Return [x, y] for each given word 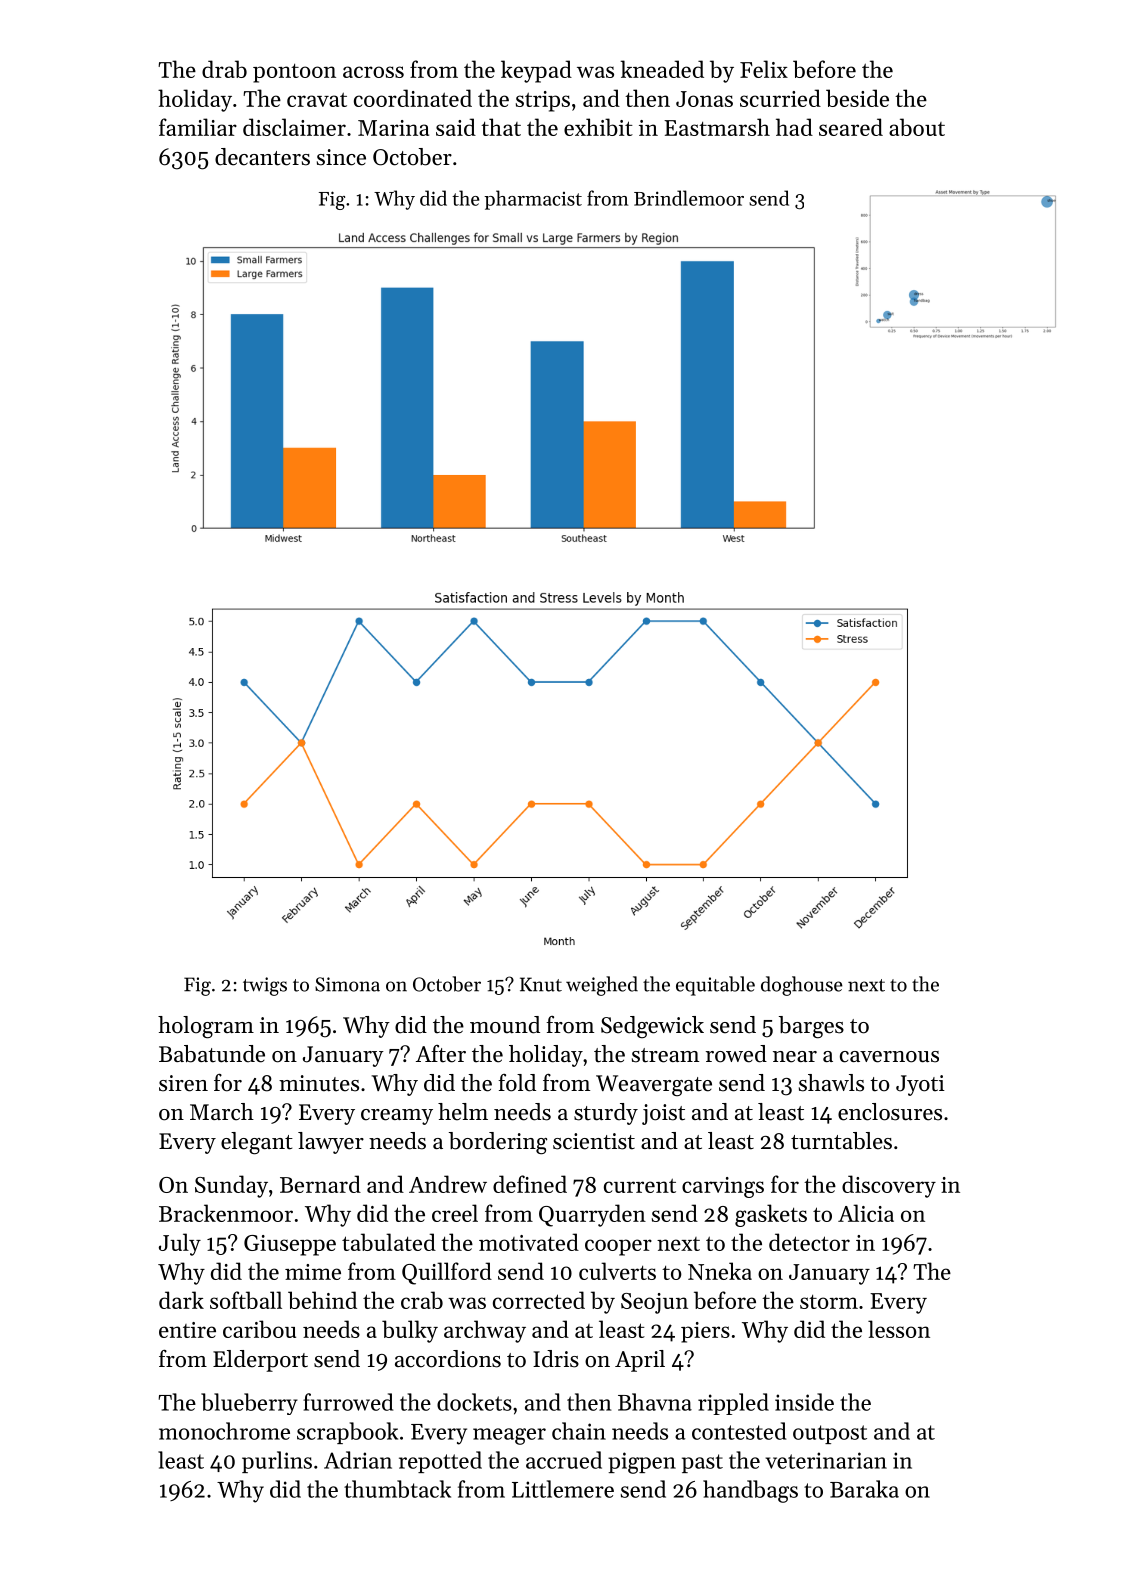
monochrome [224, 1431]
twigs [265, 986]
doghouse [802, 986]
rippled [733, 1404]
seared [851, 127]
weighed [602, 986]
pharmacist [533, 200]
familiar [198, 127]
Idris [556, 1359]
